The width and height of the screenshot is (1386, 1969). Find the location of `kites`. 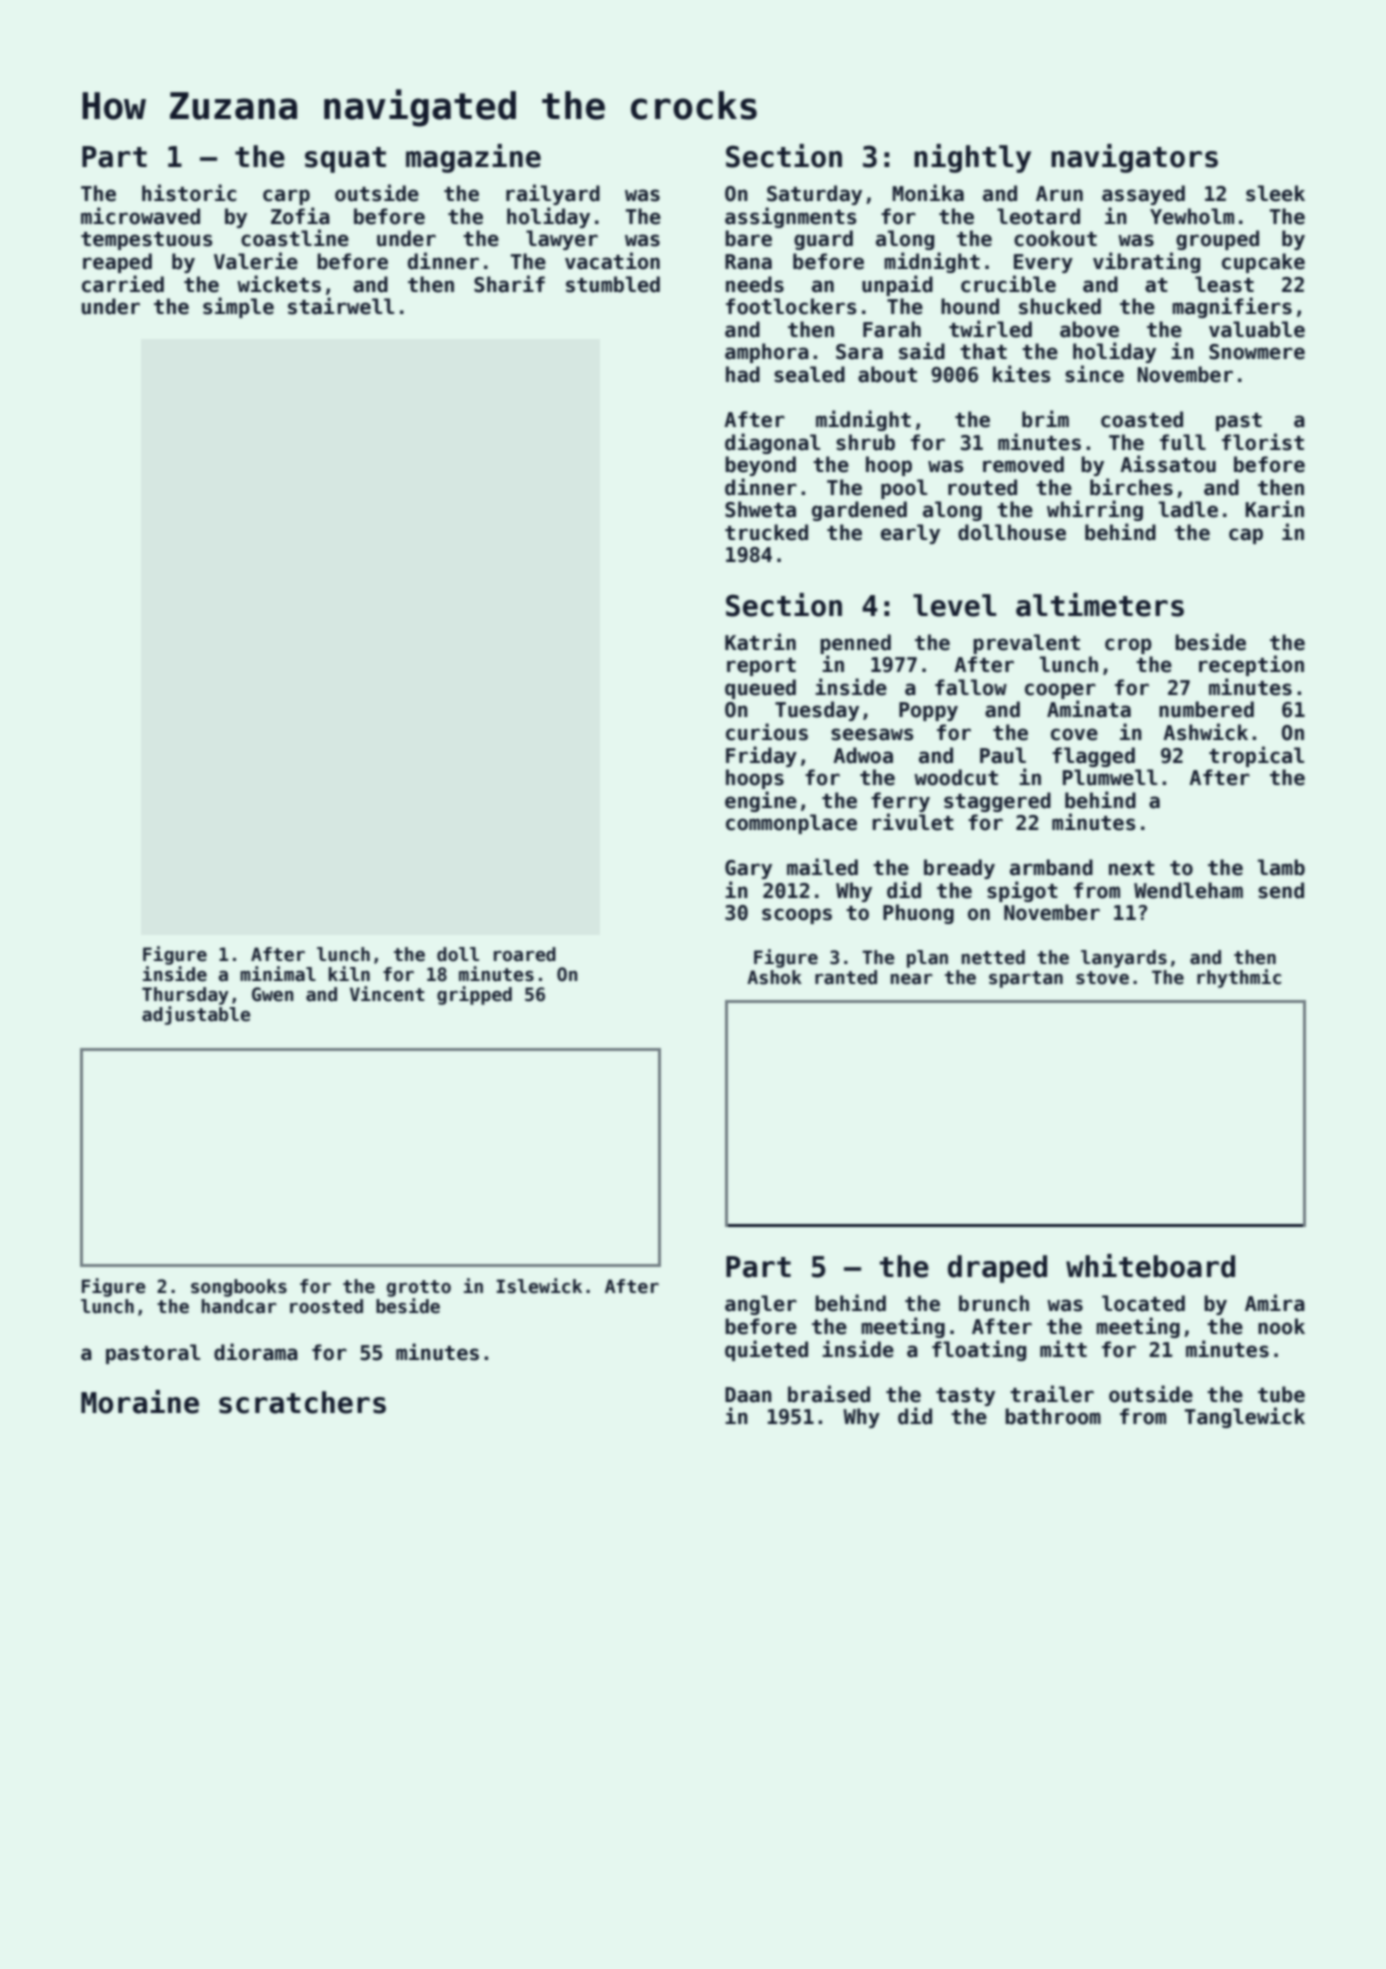

kites is located at coordinates (1021, 374).
